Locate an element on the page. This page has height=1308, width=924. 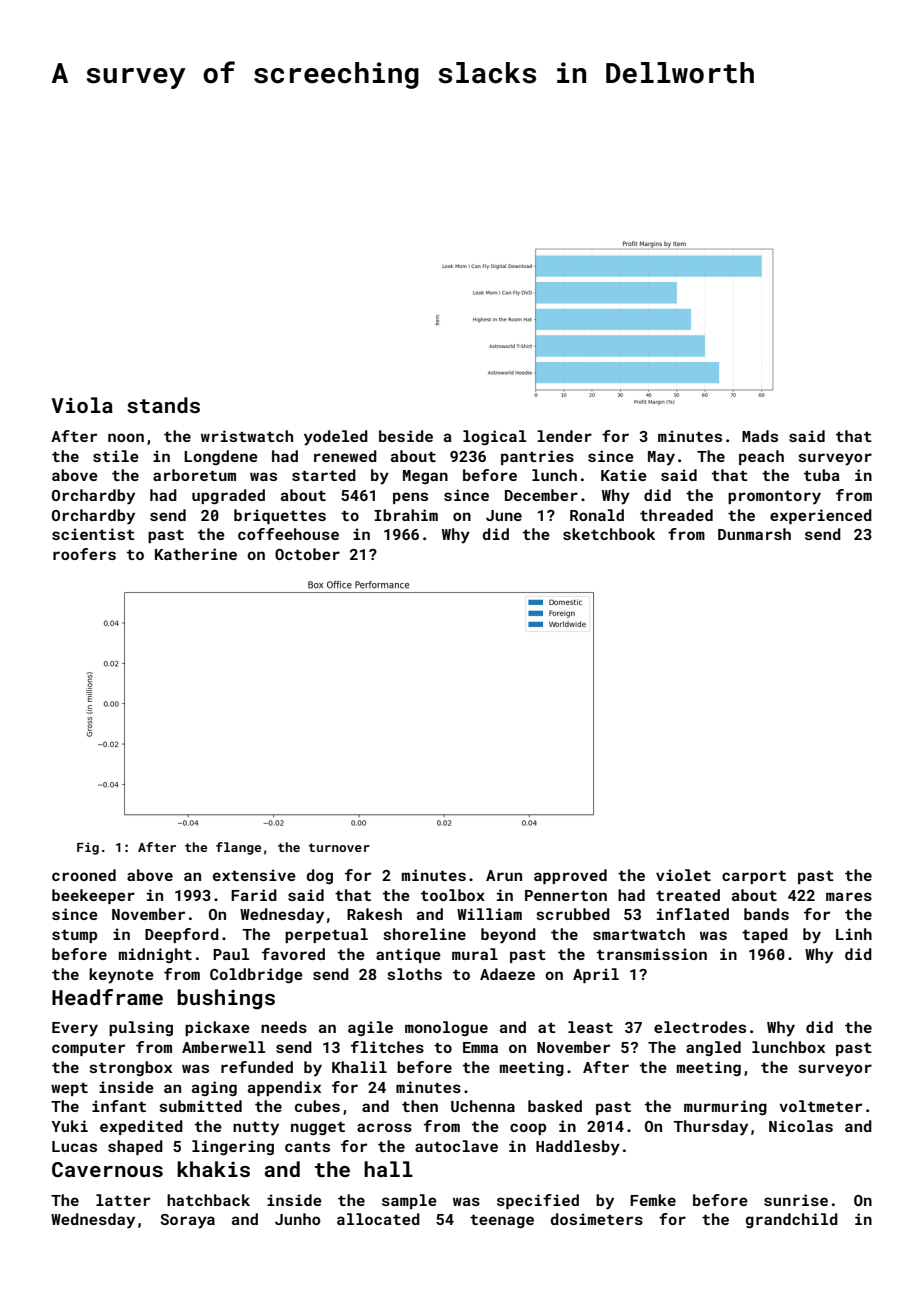
Arun is located at coordinates (504, 875).
